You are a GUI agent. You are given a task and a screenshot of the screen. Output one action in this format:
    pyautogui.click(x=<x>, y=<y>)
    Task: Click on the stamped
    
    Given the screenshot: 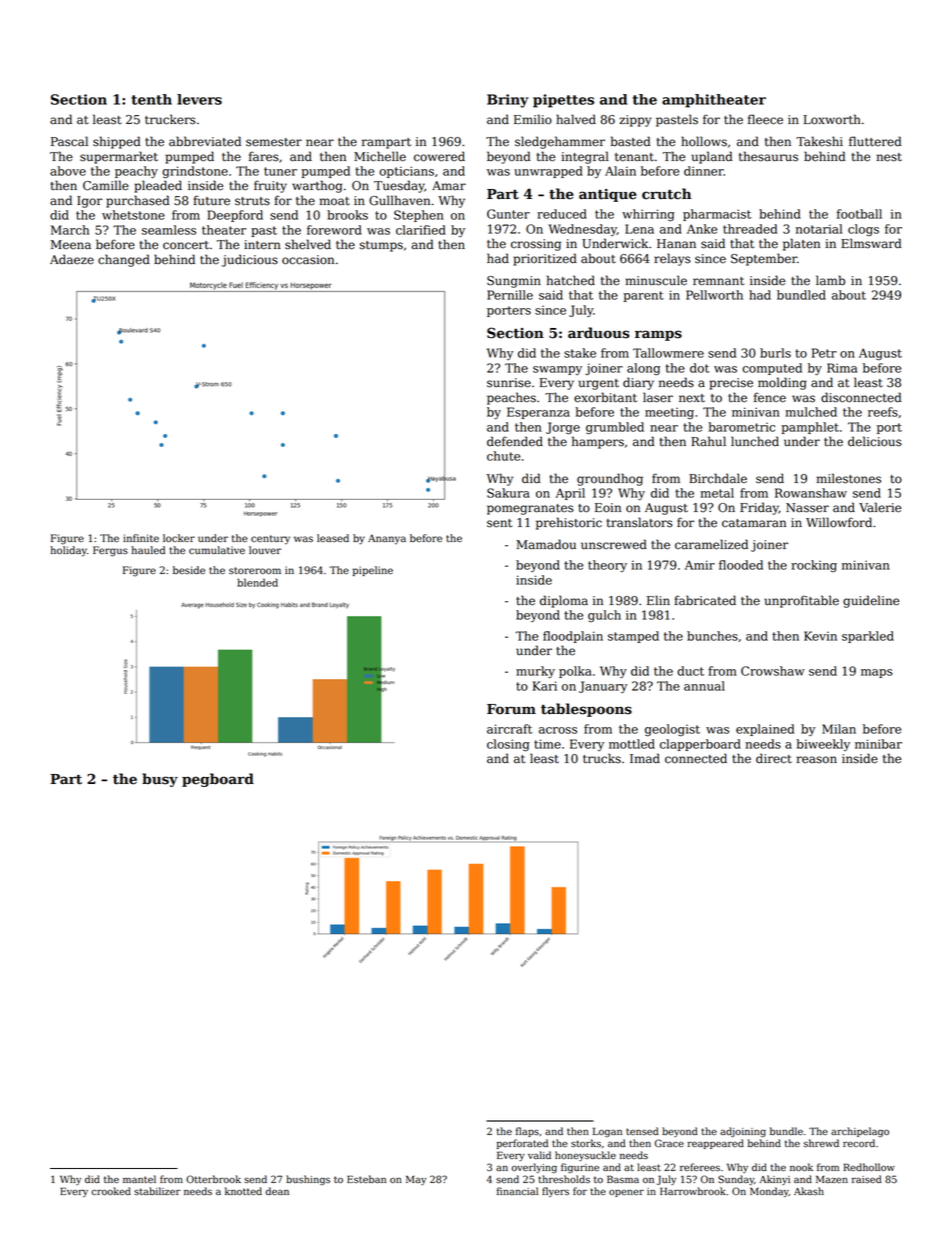 What is the action you would take?
    pyautogui.click(x=633, y=637)
